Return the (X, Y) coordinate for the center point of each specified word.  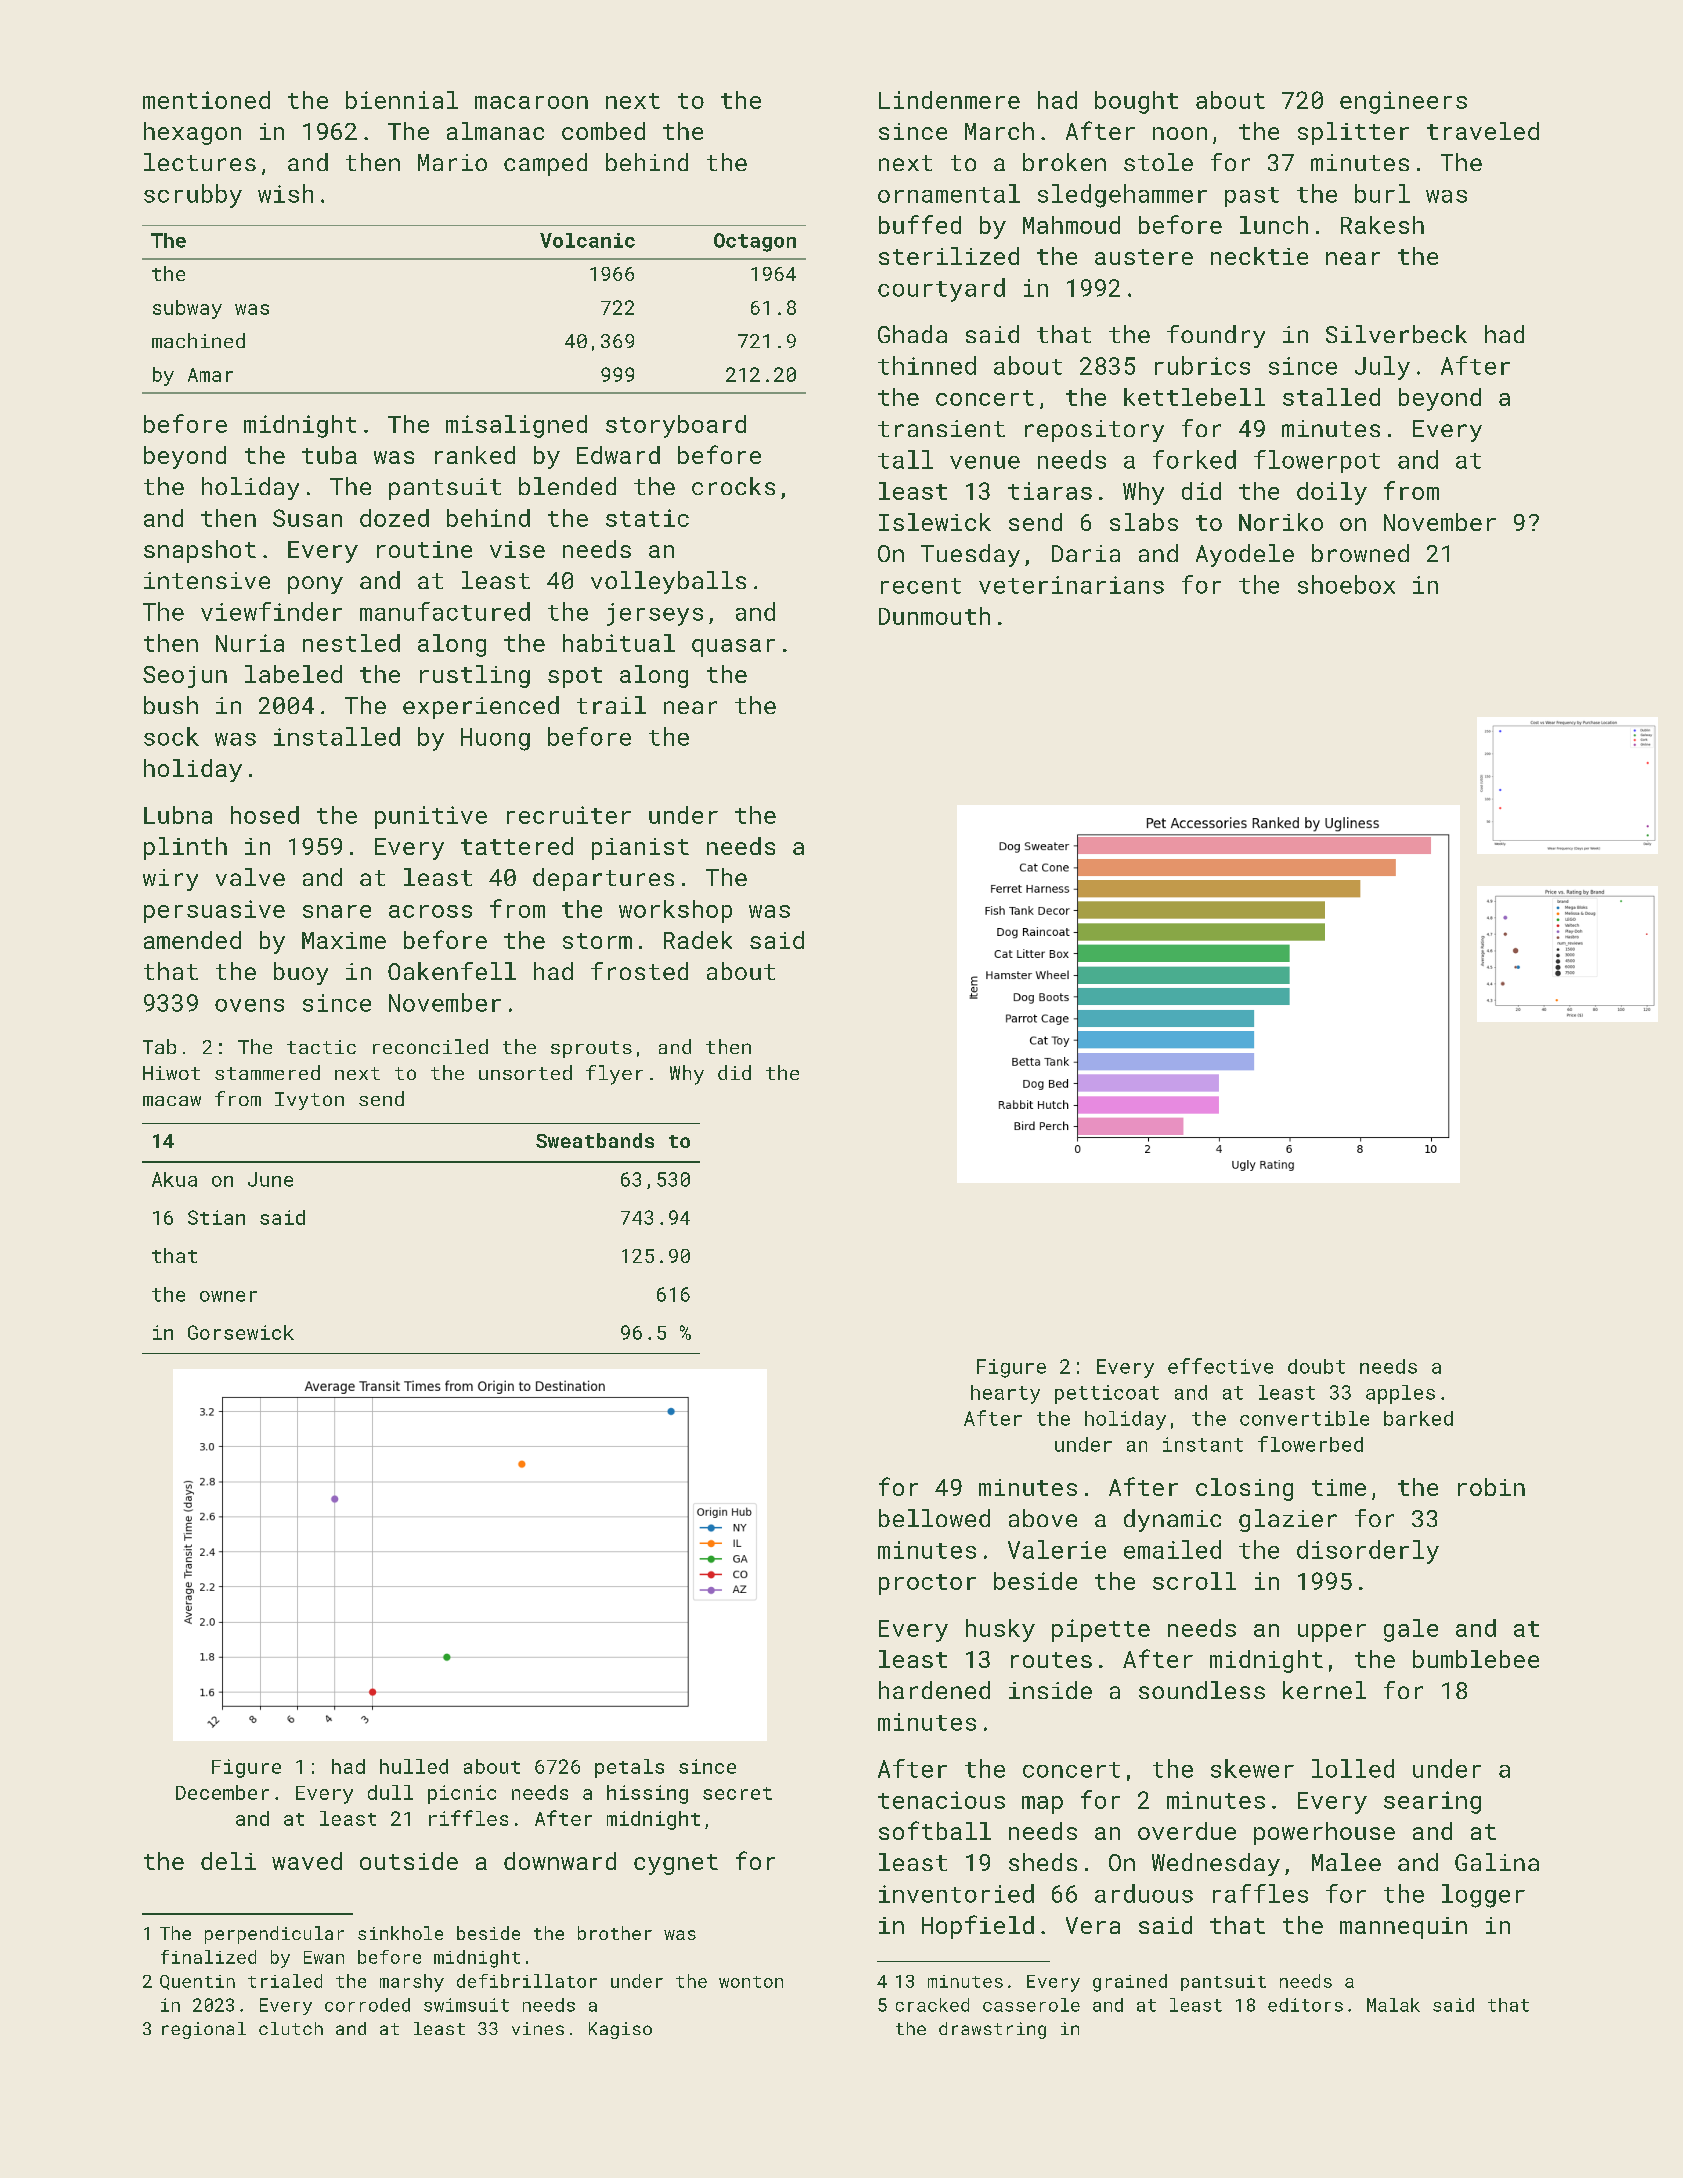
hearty (1005, 1394)
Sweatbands (595, 1140)
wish (285, 193)
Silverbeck (1396, 334)
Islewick (935, 522)
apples (1400, 1394)
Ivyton (309, 1101)
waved (307, 1861)
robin (1491, 1487)
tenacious (941, 1800)
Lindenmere (949, 100)
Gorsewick (241, 1332)
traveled (1483, 131)
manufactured (445, 611)
